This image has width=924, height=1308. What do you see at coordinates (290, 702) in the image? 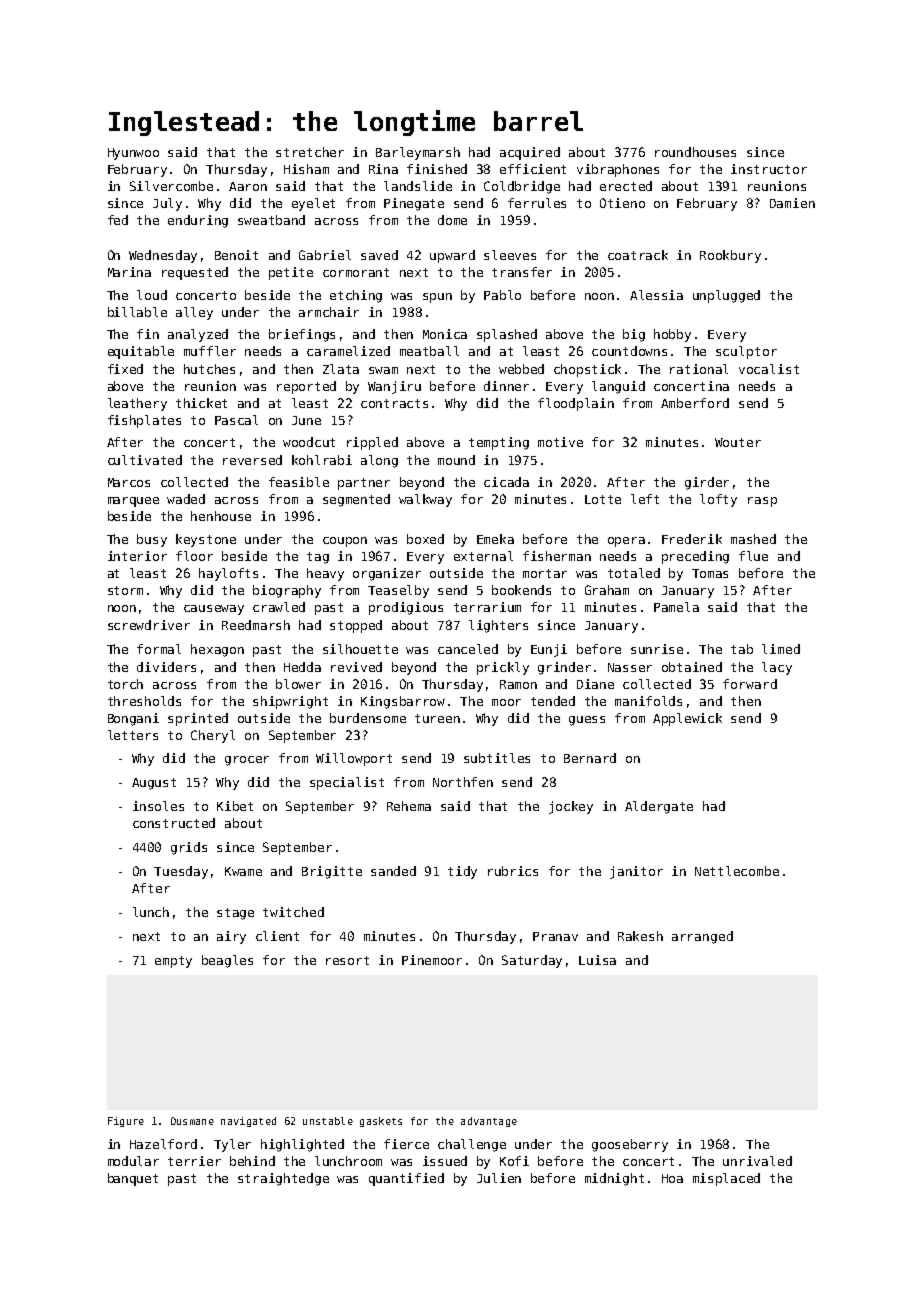
I see `shipwright` at bounding box center [290, 702].
